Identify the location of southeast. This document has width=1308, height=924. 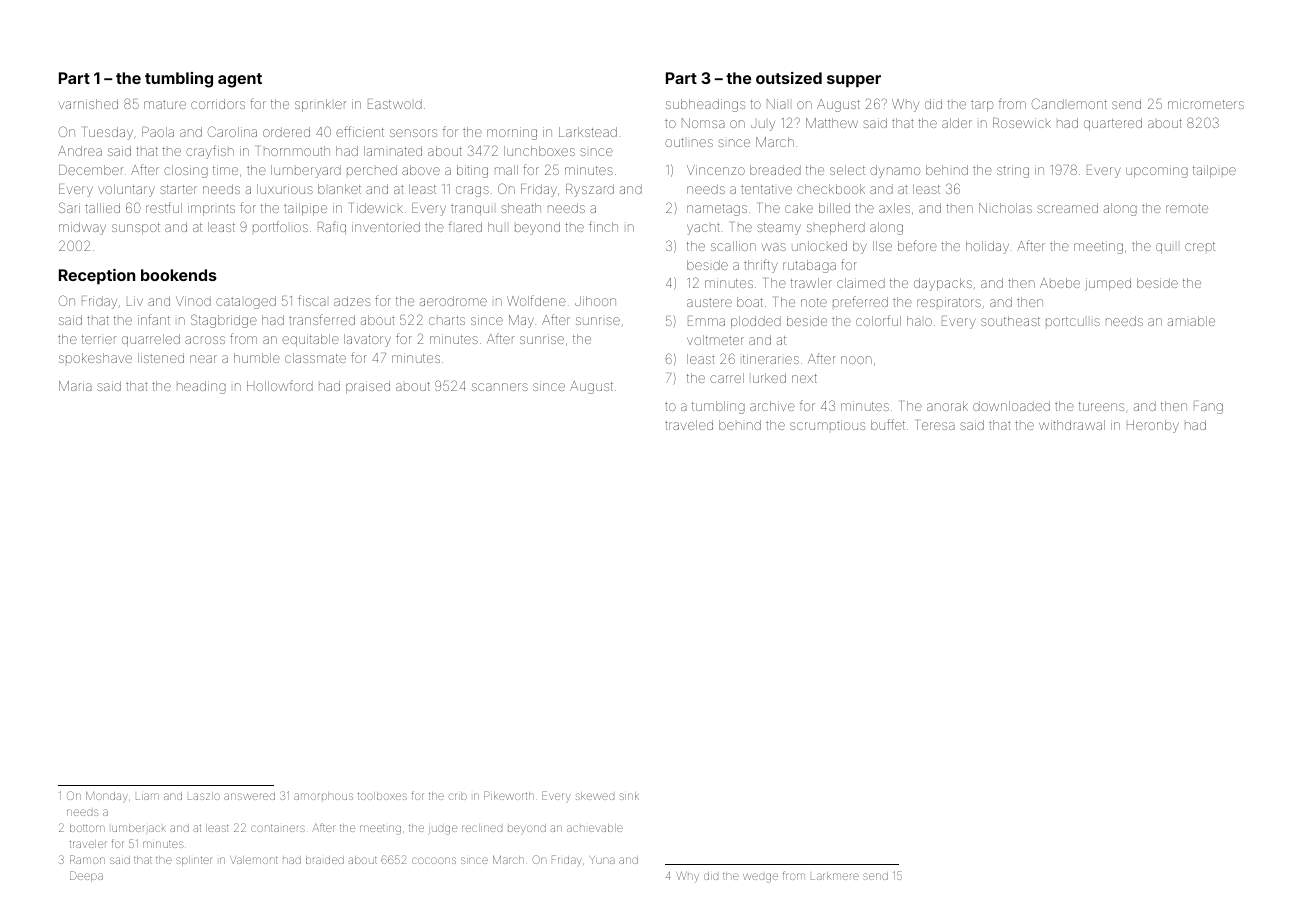
(1010, 321).
